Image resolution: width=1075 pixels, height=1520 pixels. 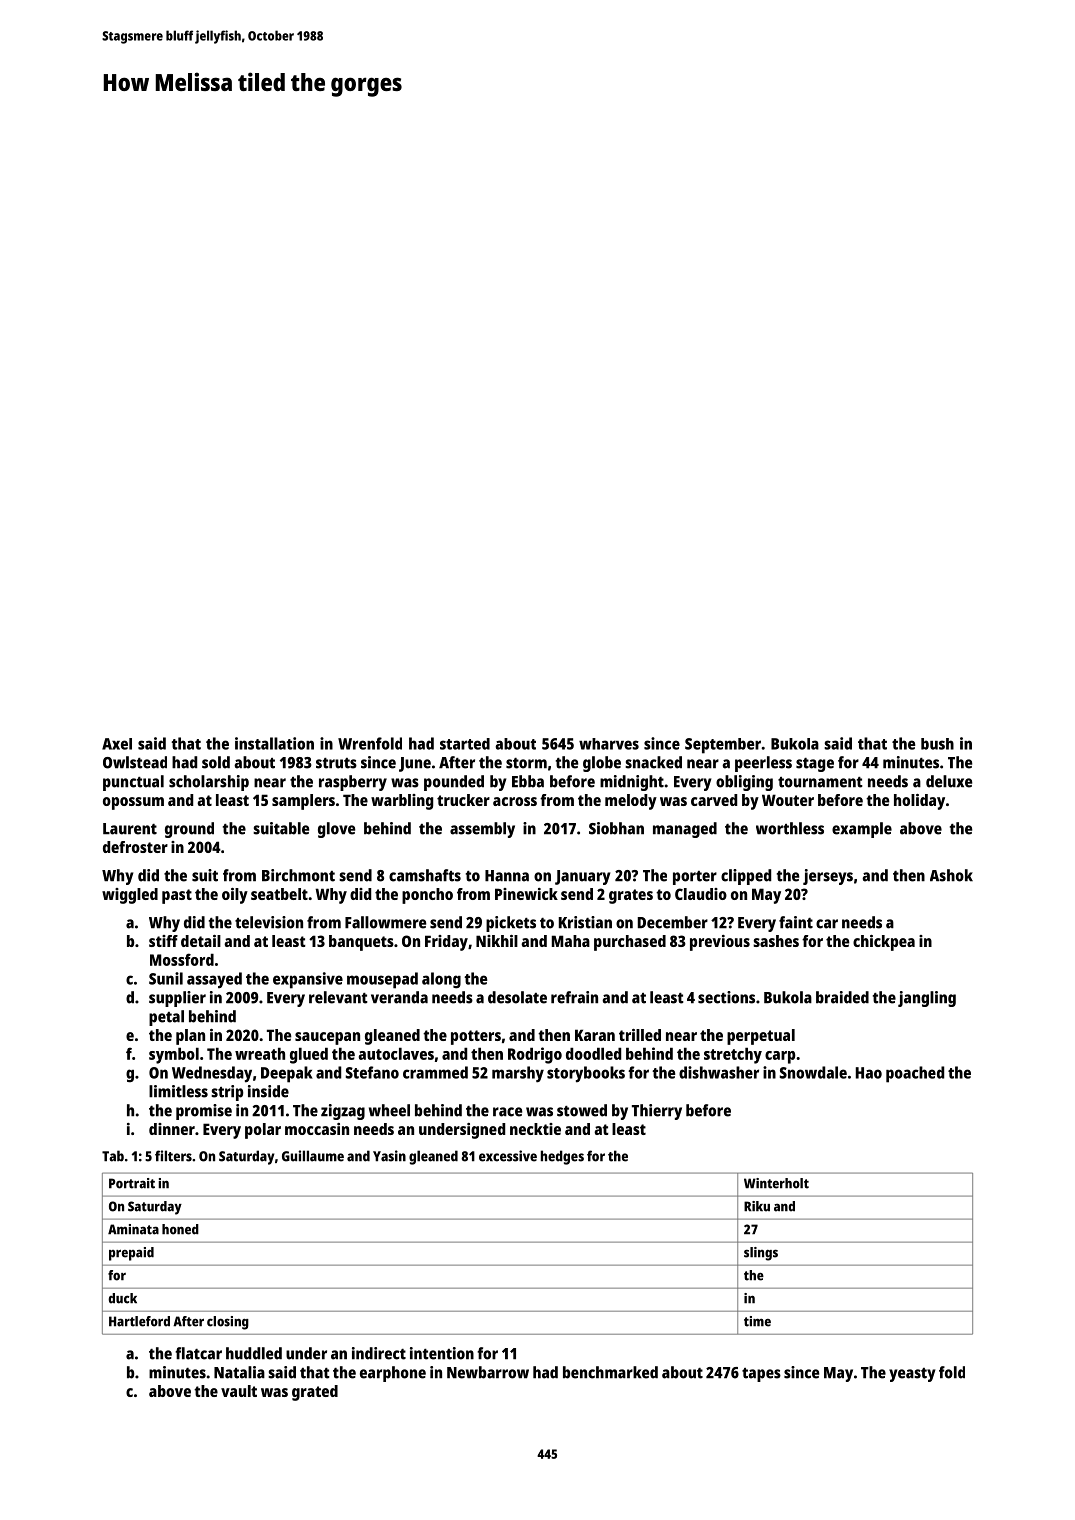 I want to click on Snowdale, so click(x=813, y=1072).
